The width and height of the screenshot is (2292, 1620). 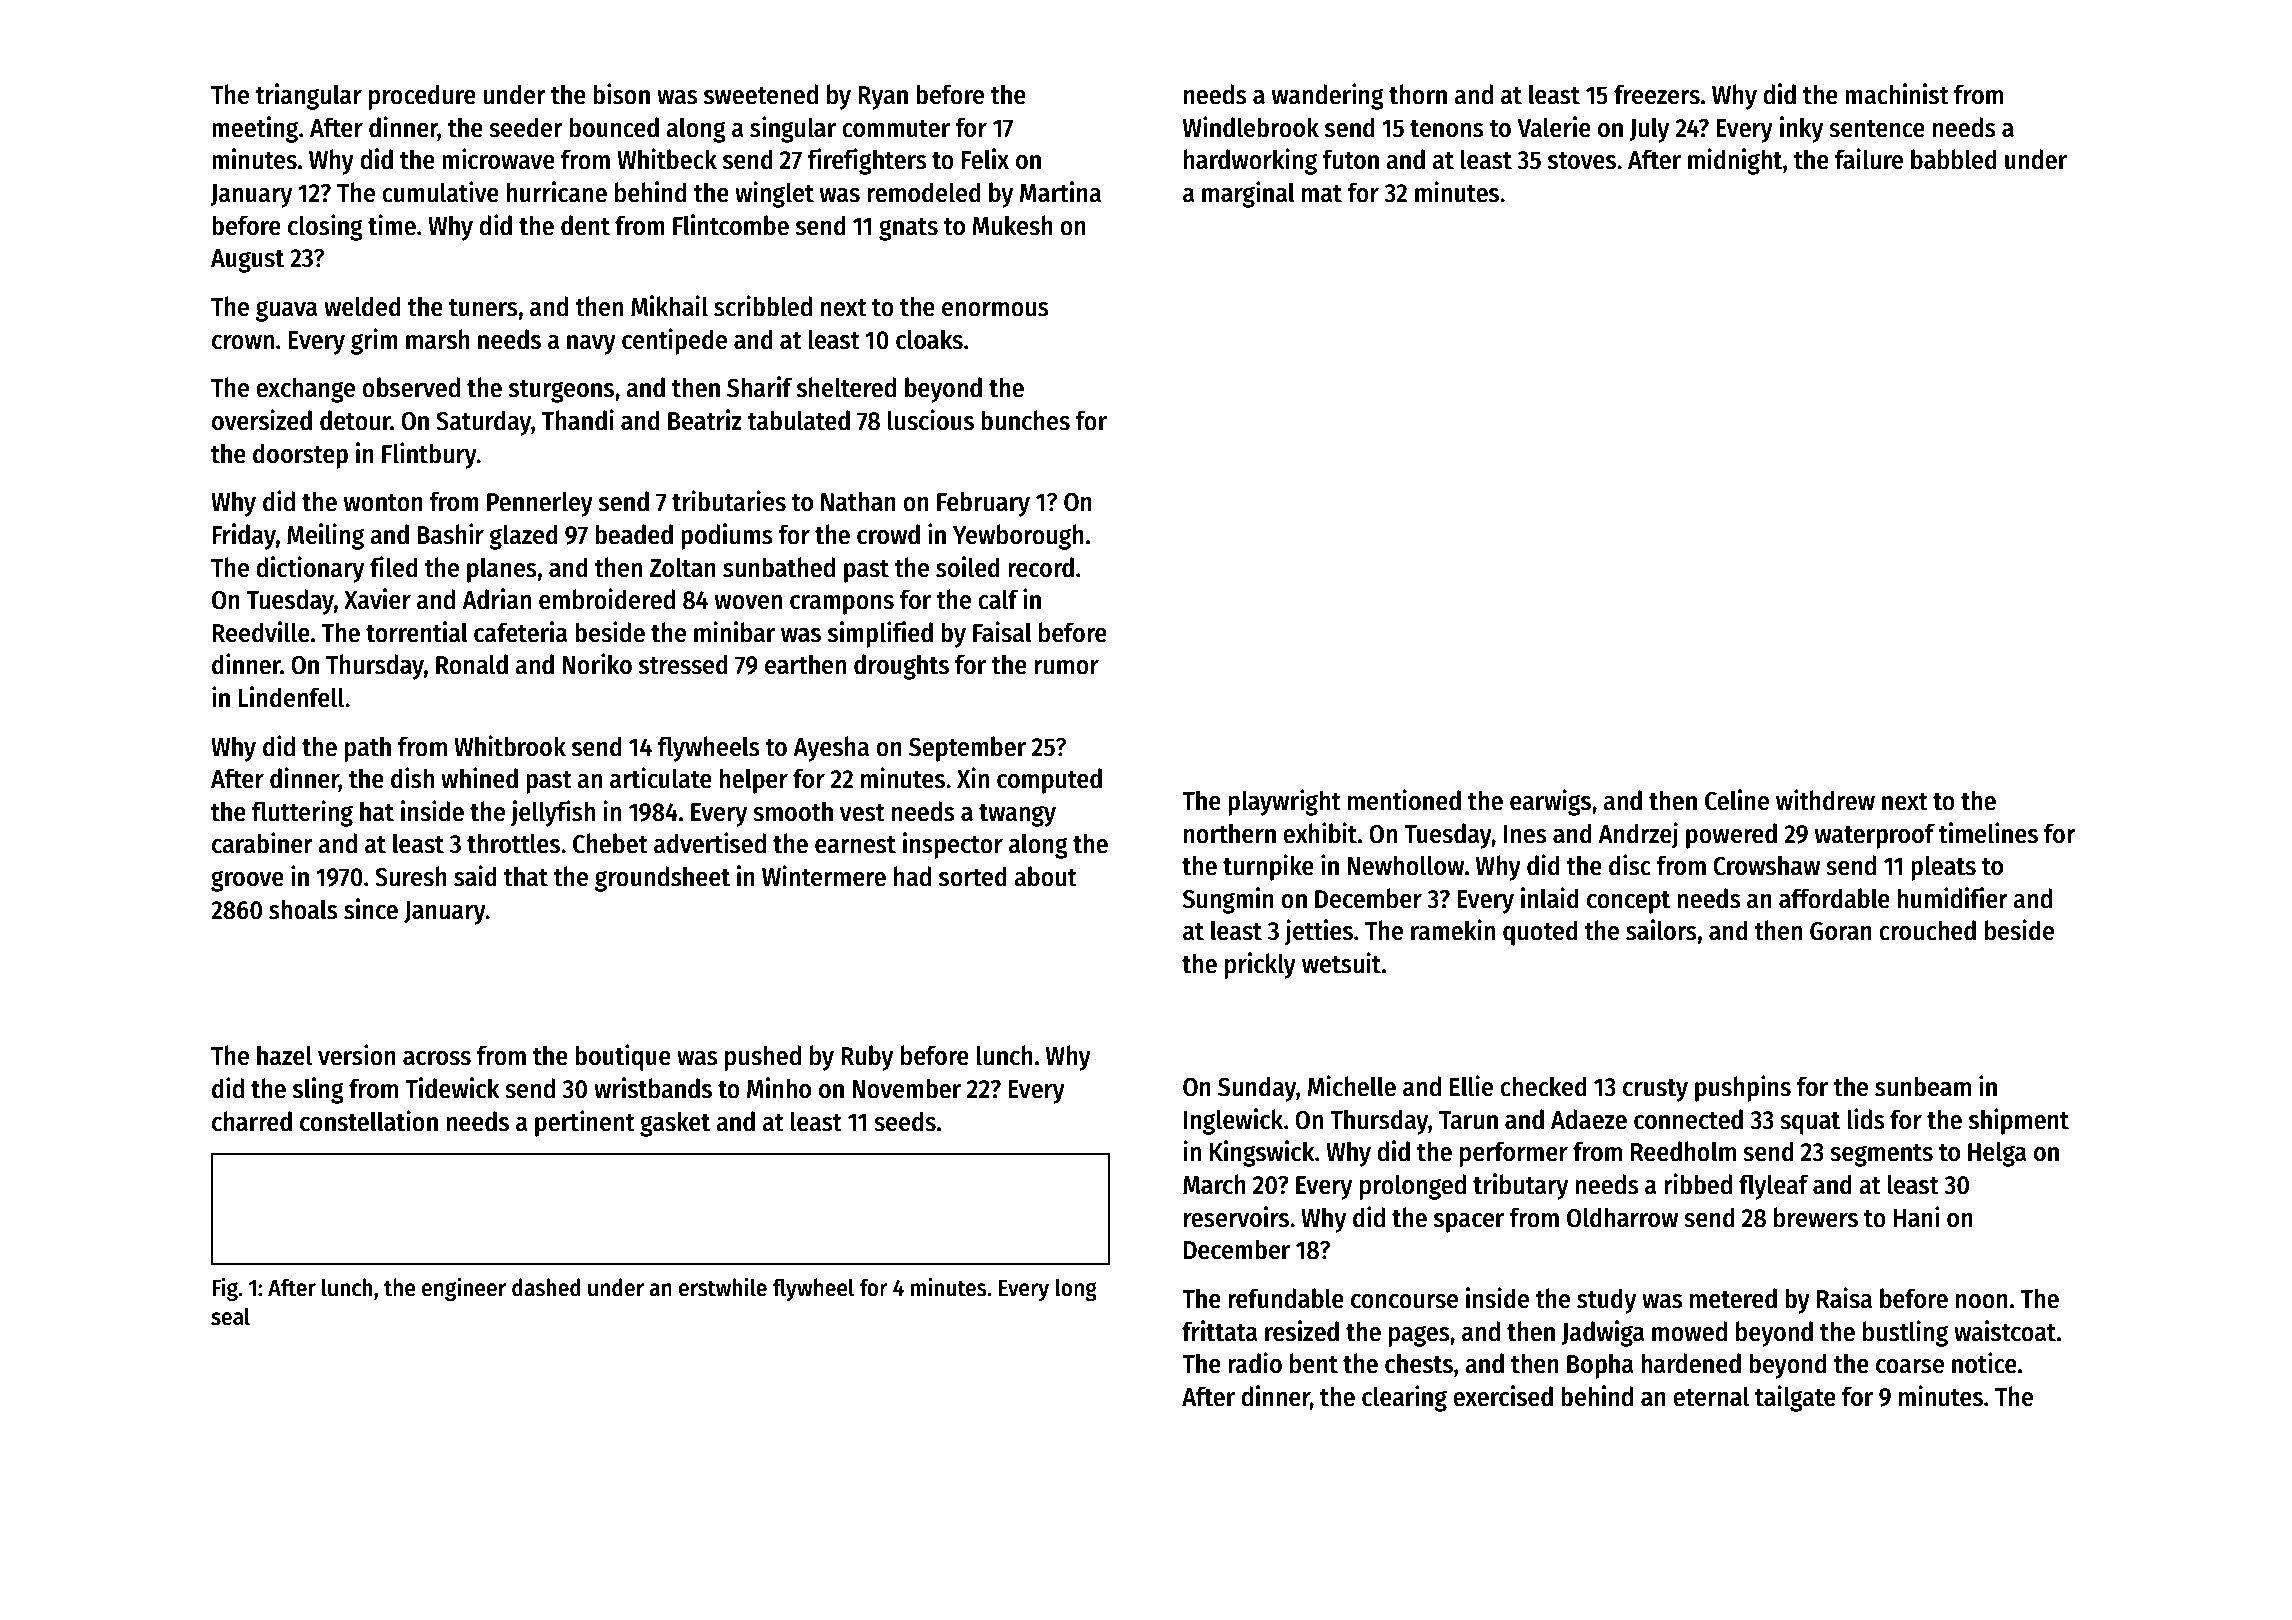 I want to click on thorn, so click(x=1418, y=94).
